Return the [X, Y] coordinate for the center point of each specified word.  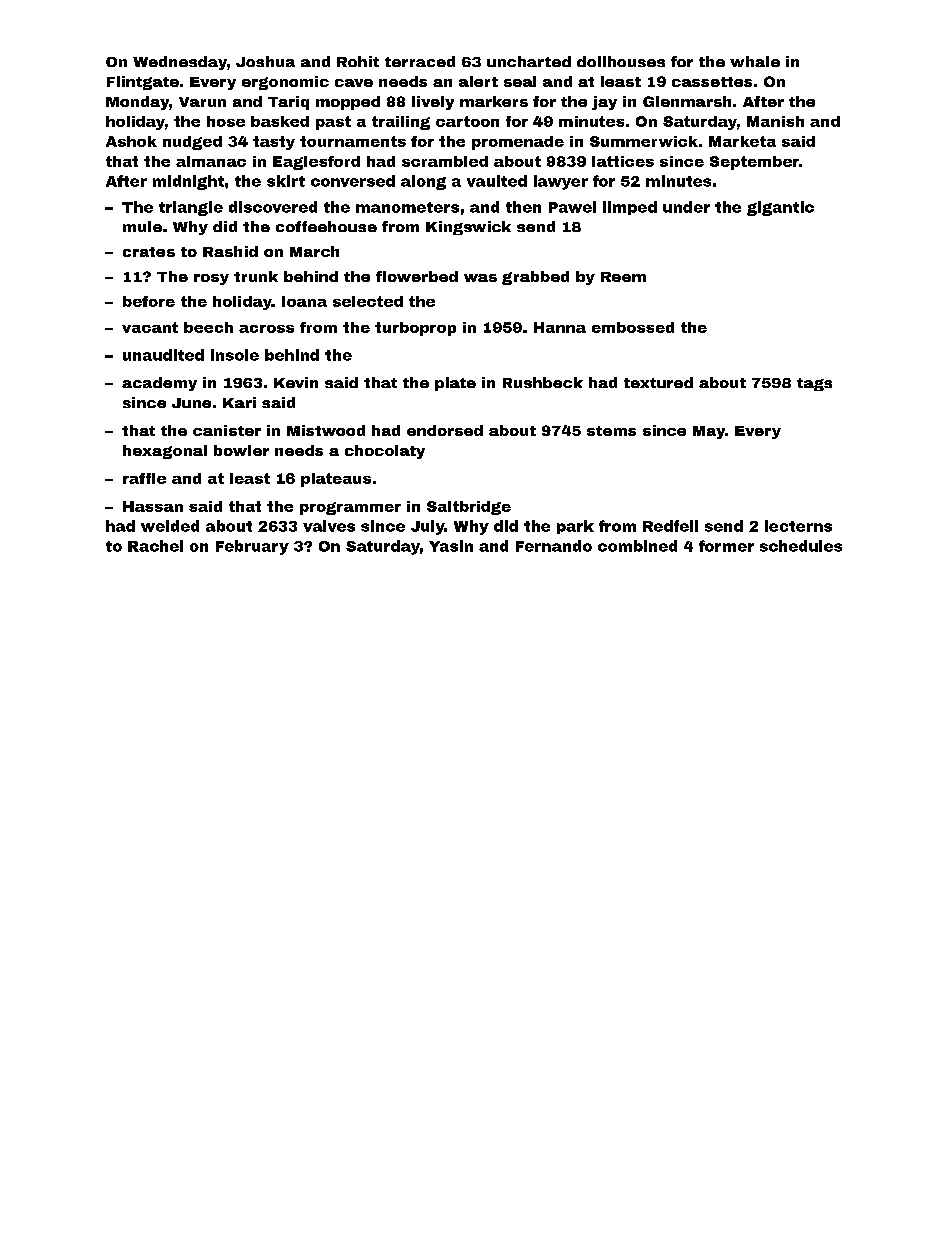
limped [630, 208]
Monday [137, 103]
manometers [407, 207]
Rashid [230, 251]
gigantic [780, 208]
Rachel [155, 546]
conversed [353, 181]
